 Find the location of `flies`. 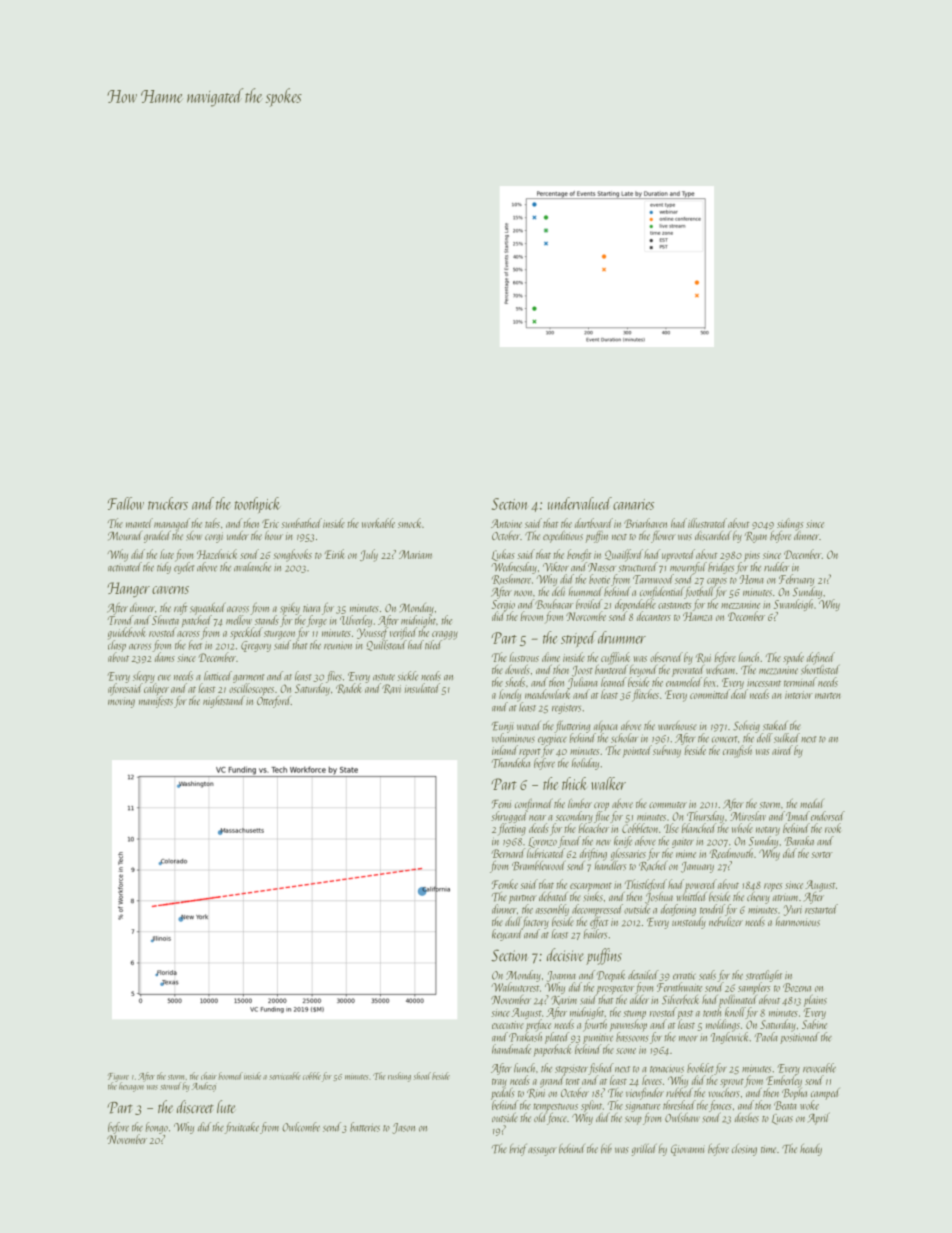

flies is located at coordinates (334, 677).
